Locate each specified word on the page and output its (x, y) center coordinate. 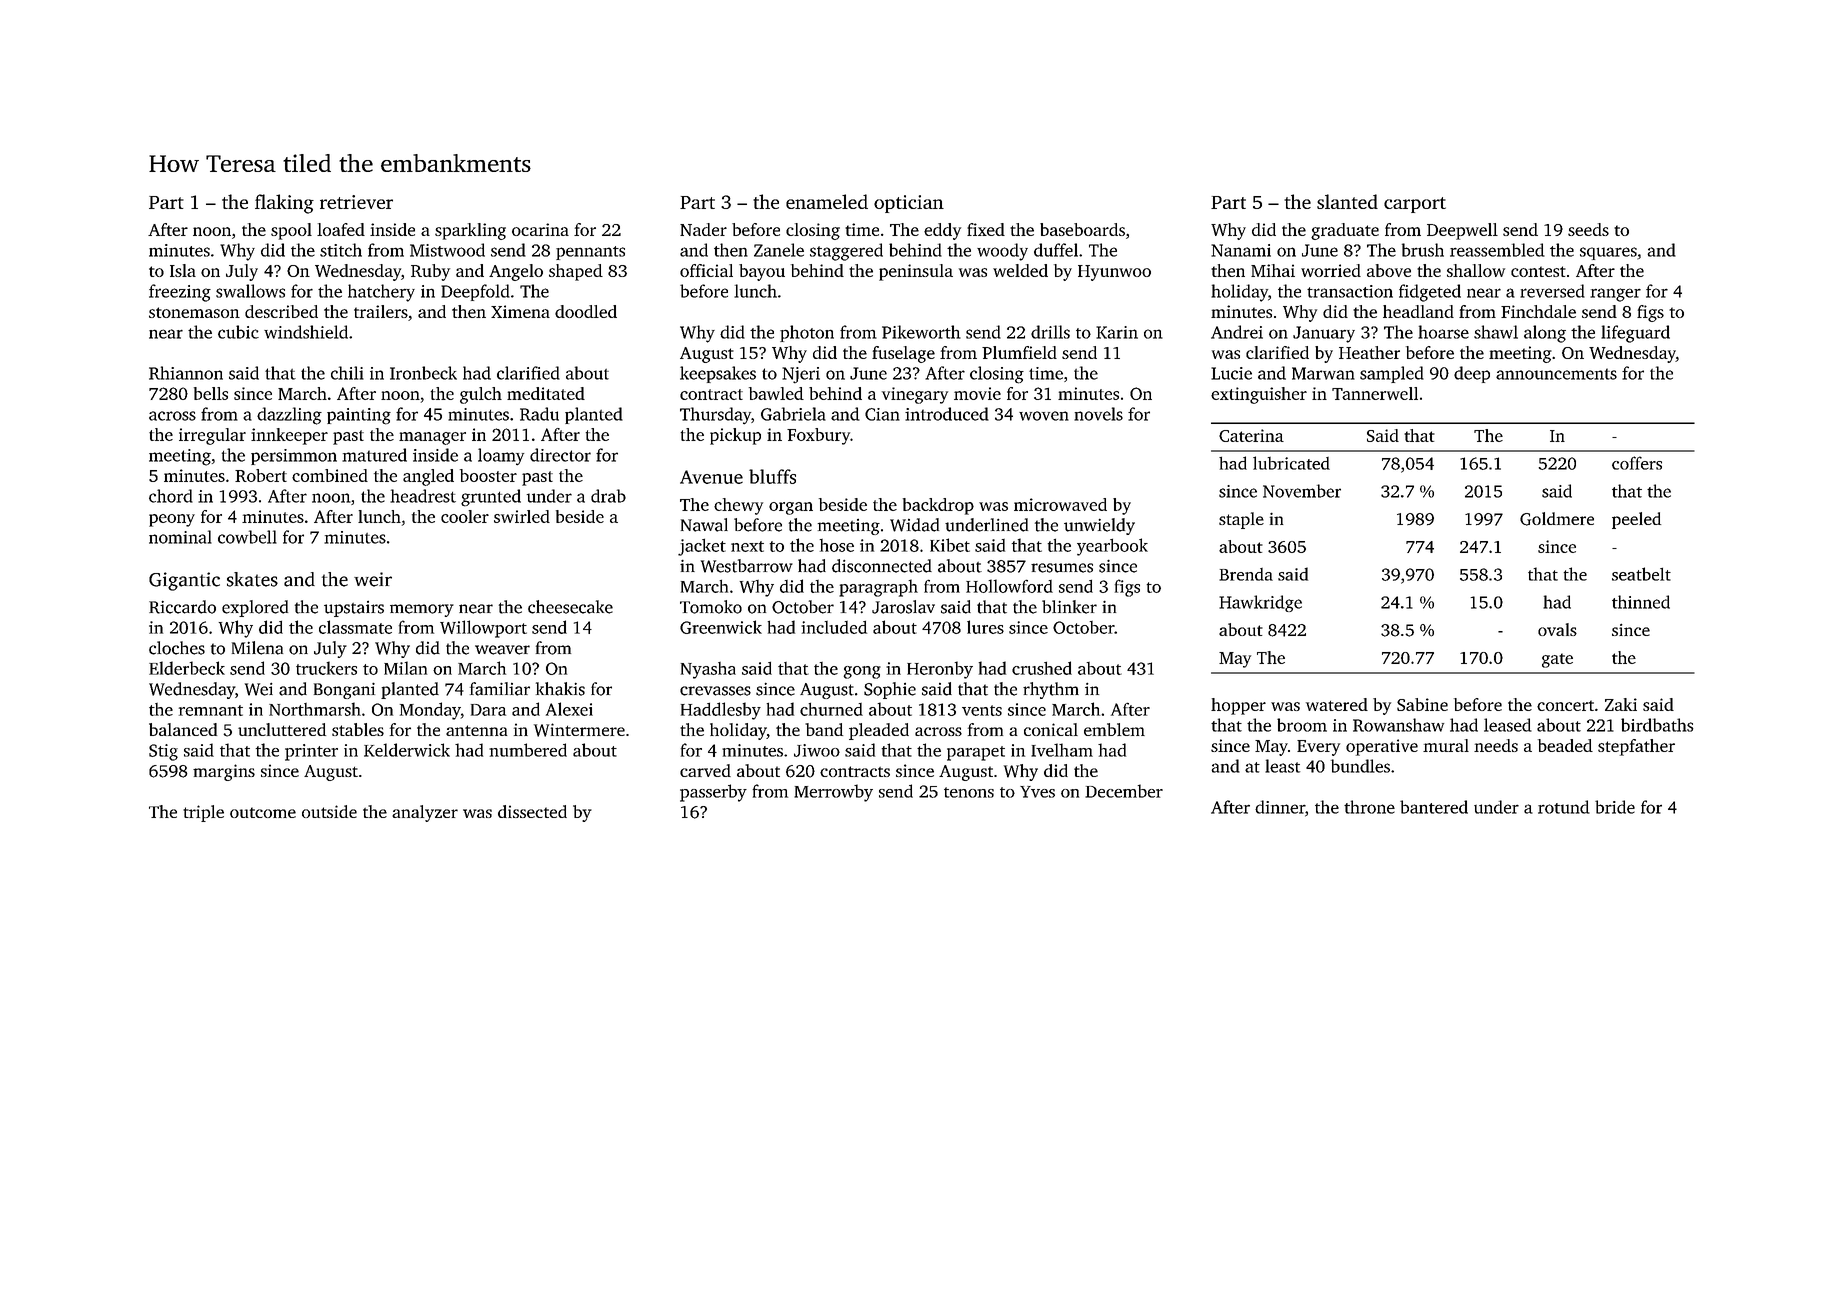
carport (1415, 205)
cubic (238, 332)
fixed (986, 229)
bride (1615, 807)
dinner (1280, 807)
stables (358, 729)
